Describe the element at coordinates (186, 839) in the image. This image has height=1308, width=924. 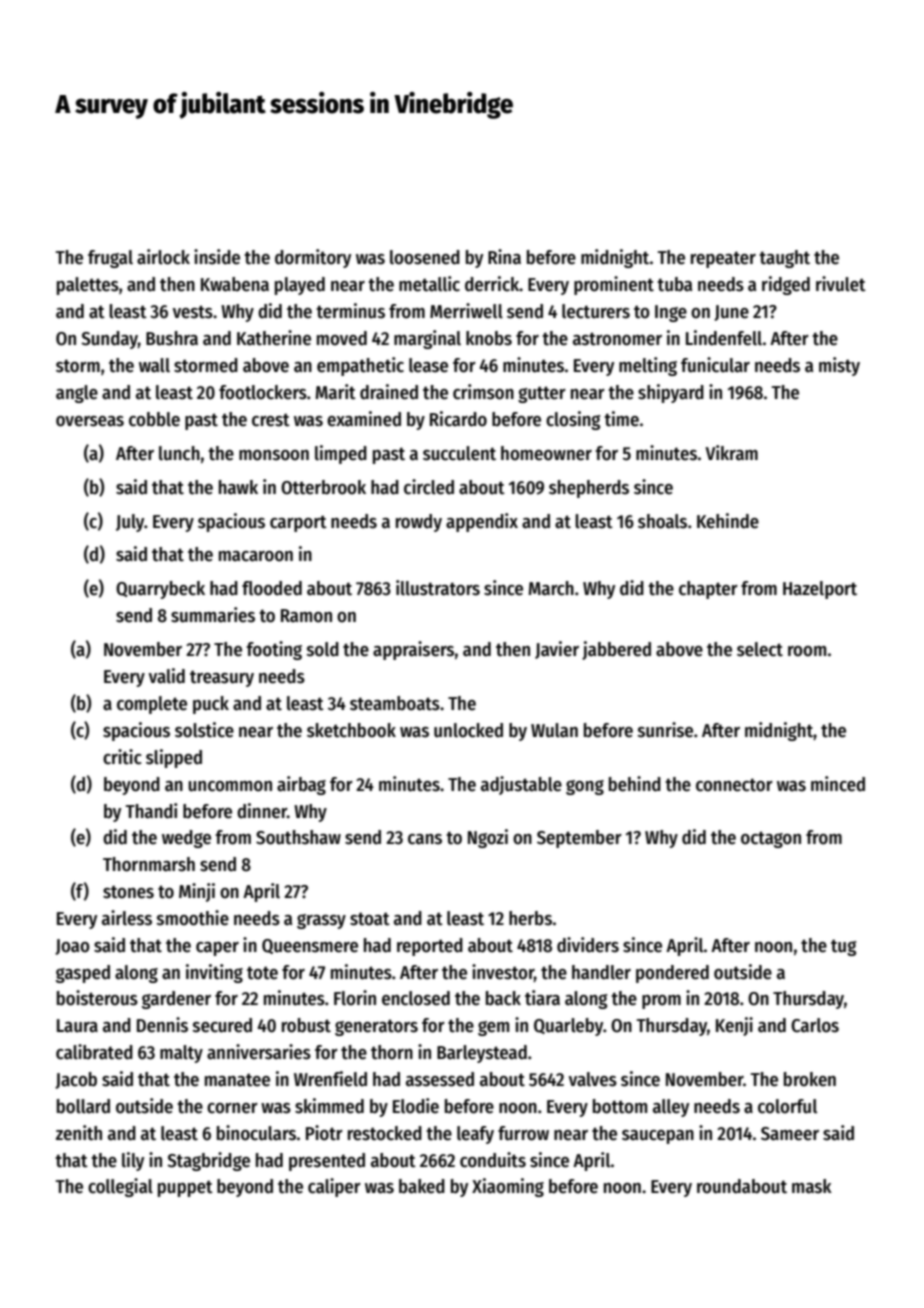
I see `wedge` at that location.
